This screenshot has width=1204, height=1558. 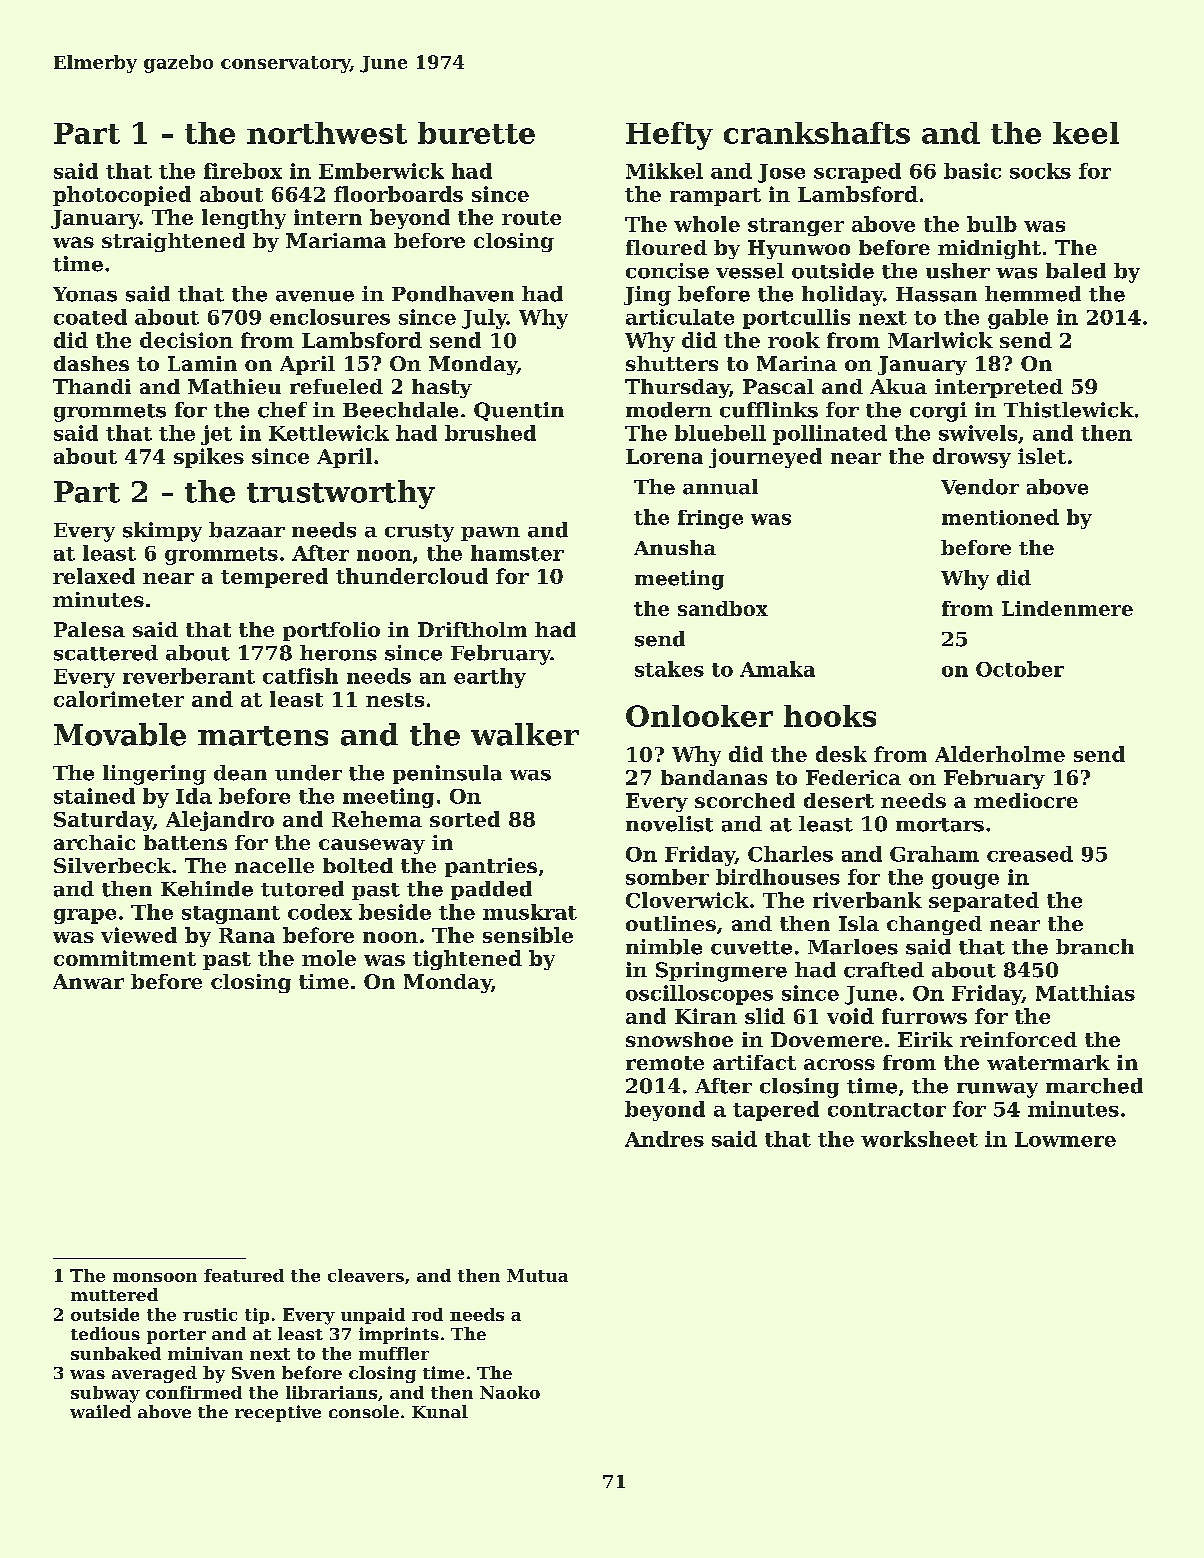 What do you see at coordinates (1000, 754) in the screenshot?
I see `Alderholme` at bounding box center [1000, 754].
